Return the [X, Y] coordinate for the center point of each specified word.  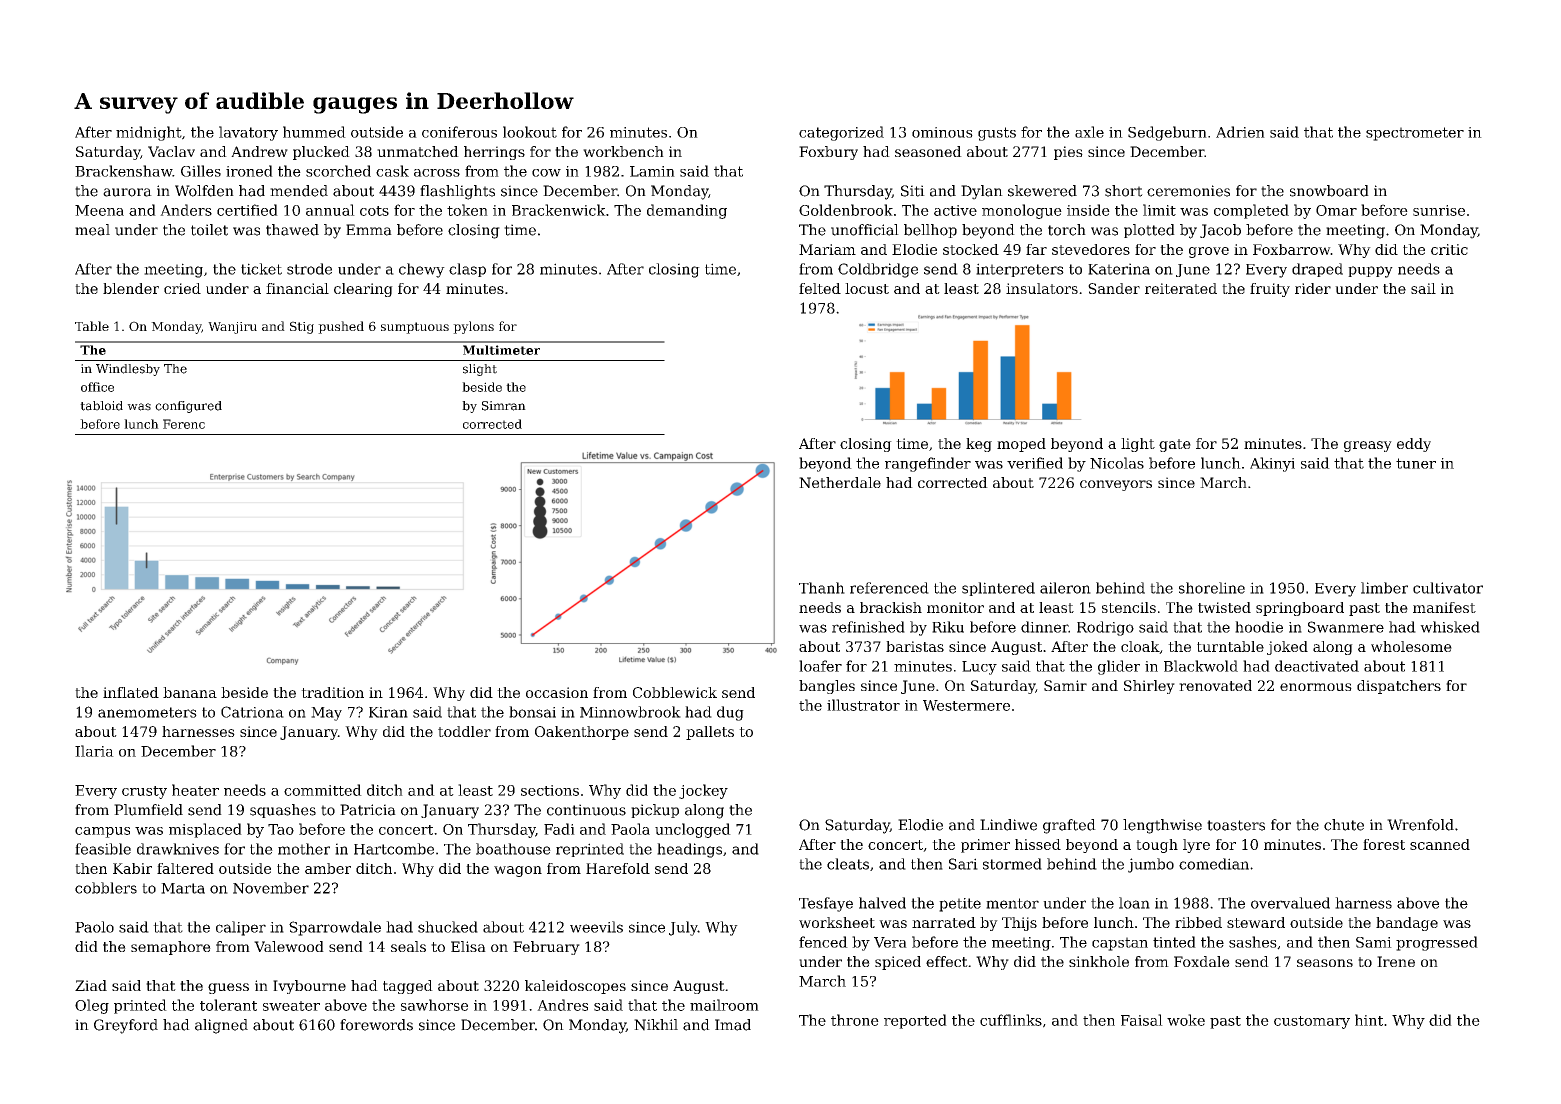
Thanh [822, 588]
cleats [848, 864]
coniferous [459, 132]
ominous [942, 132]
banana [190, 692]
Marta [183, 888]
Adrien [1240, 132]
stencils [1129, 607]
